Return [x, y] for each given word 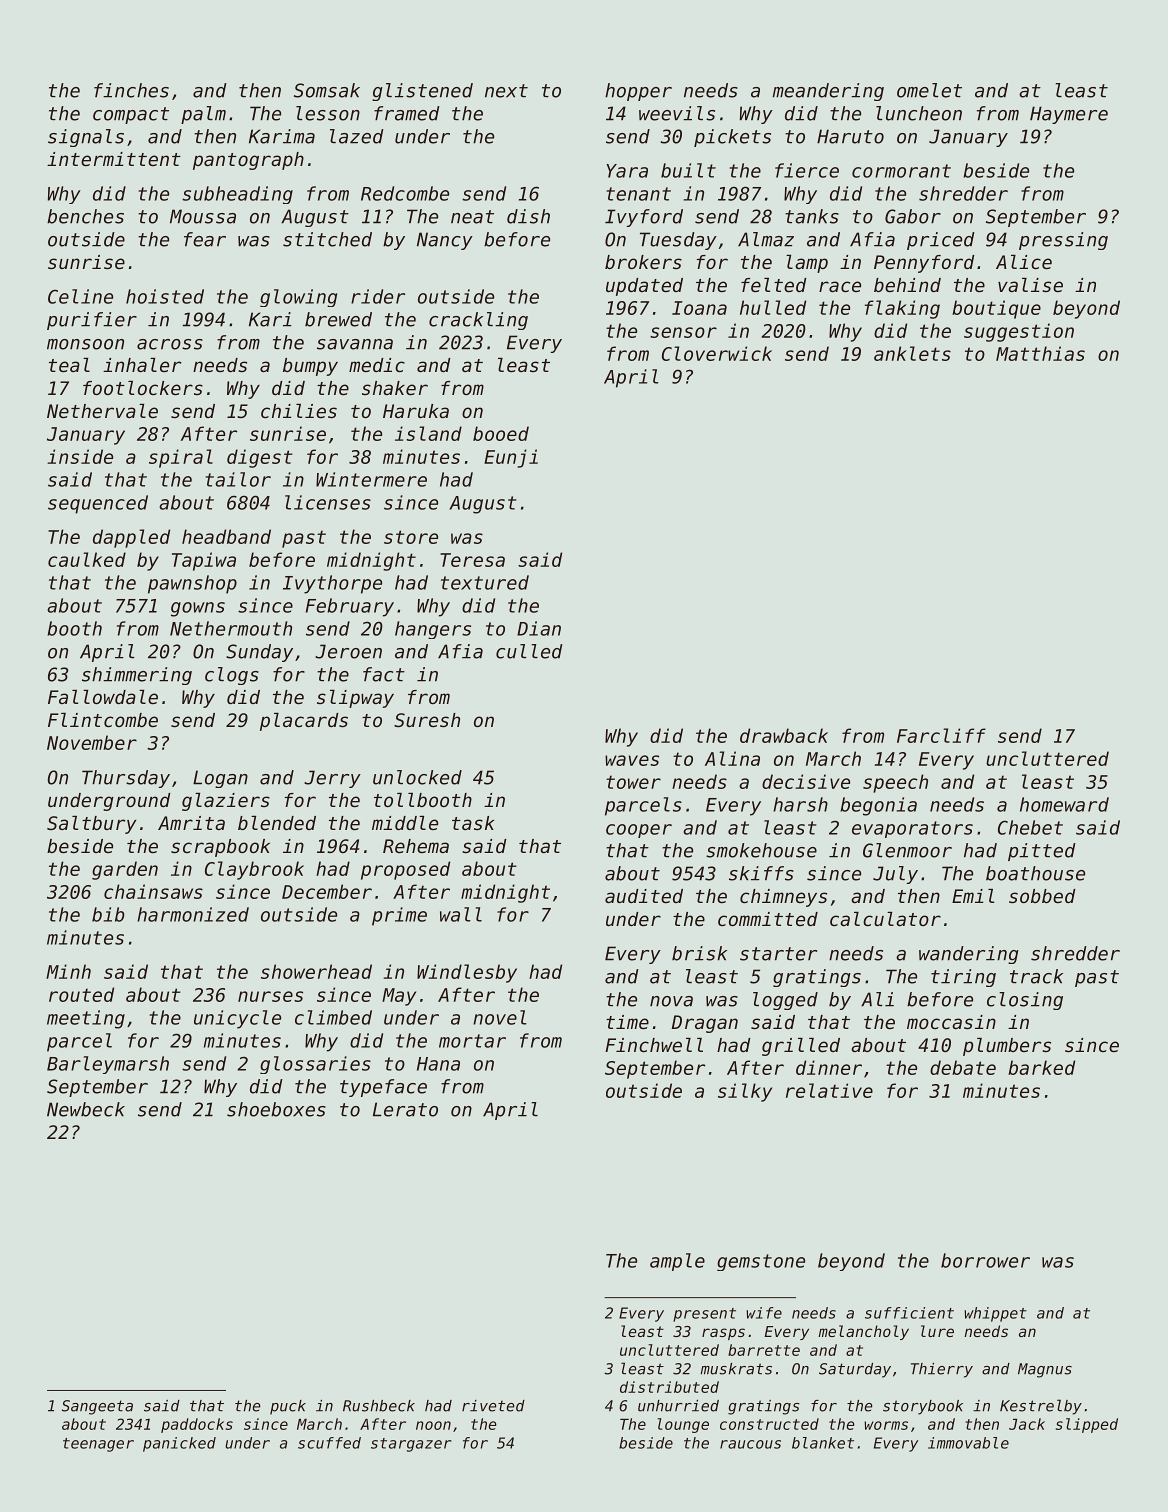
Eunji [511, 458]
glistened [422, 92]
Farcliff [941, 735]
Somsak [327, 90]
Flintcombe [103, 720]
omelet [929, 90]
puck [288, 1407]
